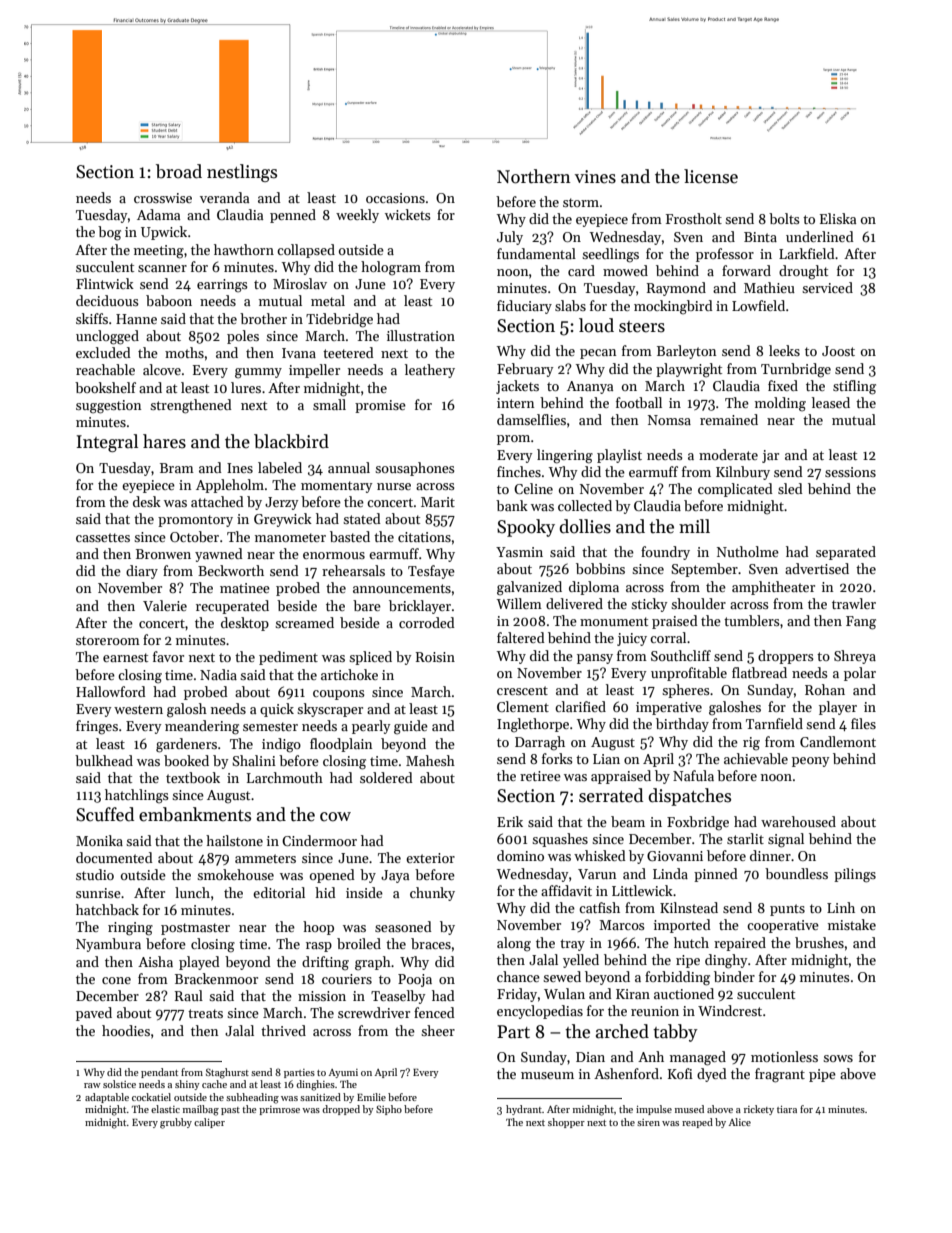 The image size is (952, 1233). Describe the element at coordinates (395, 198) in the image. I see `occasions` at that location.
